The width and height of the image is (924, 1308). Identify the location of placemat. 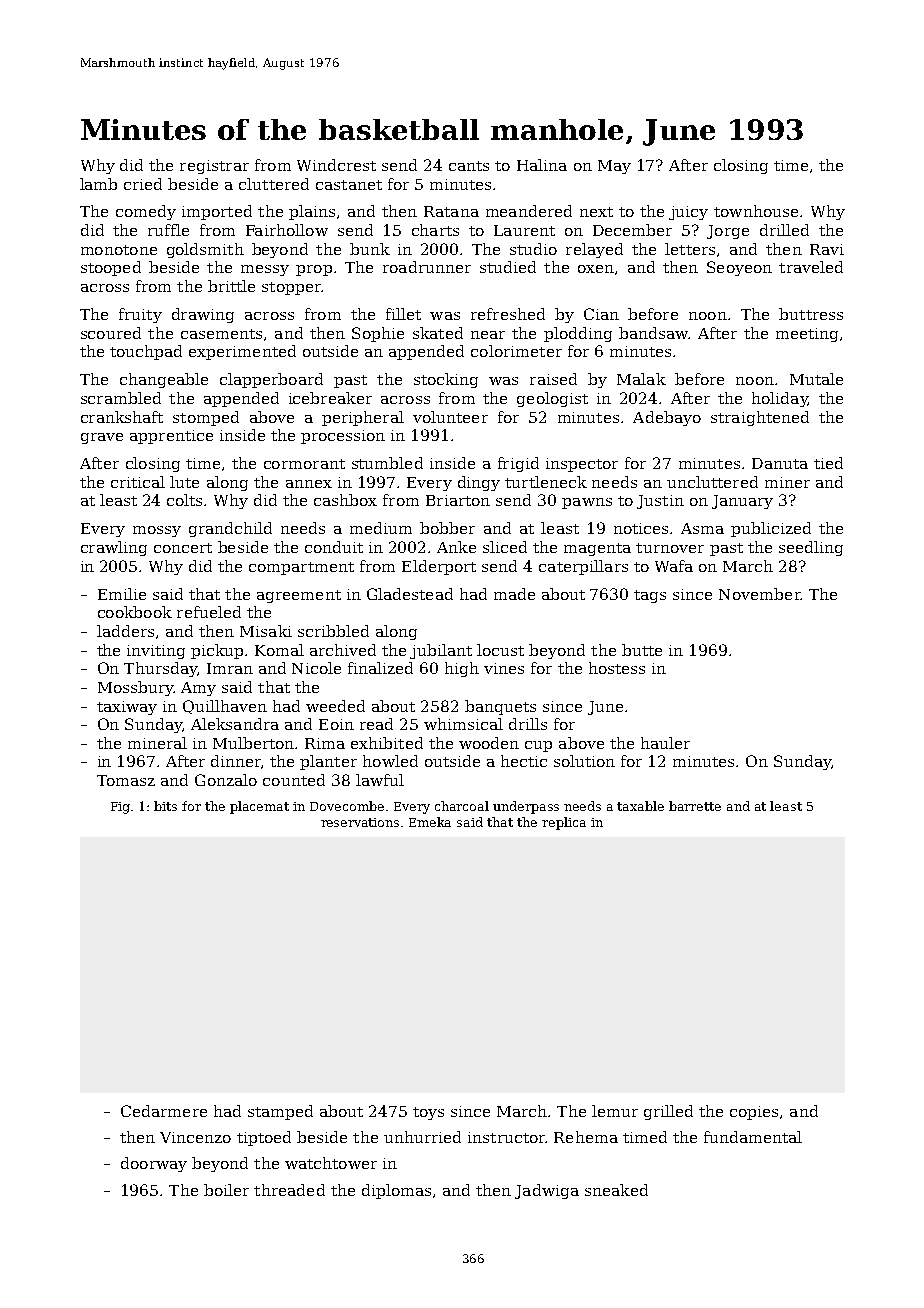
(259, 807).
